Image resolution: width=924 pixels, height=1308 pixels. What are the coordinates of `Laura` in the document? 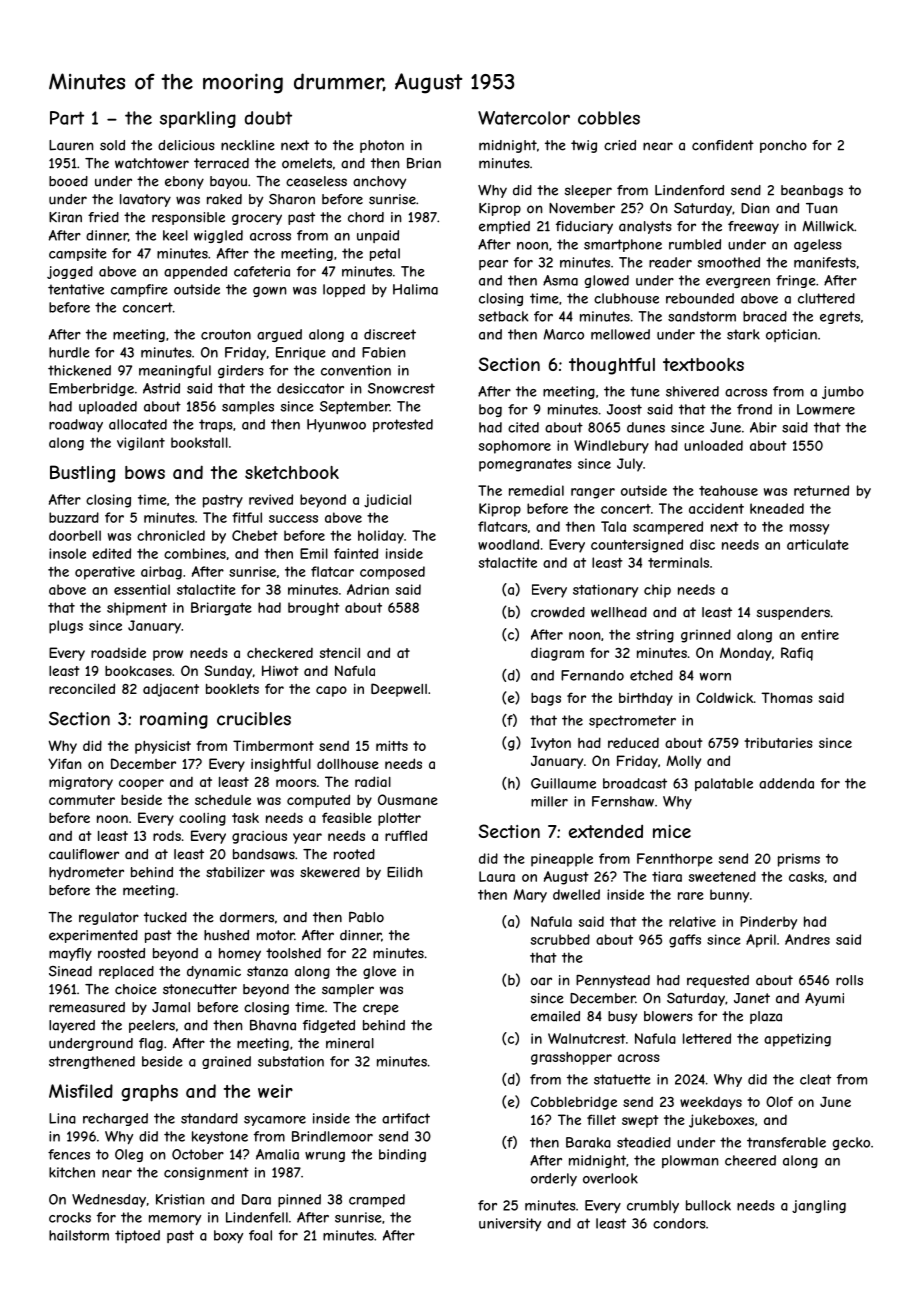 It's located at (497, 876).
